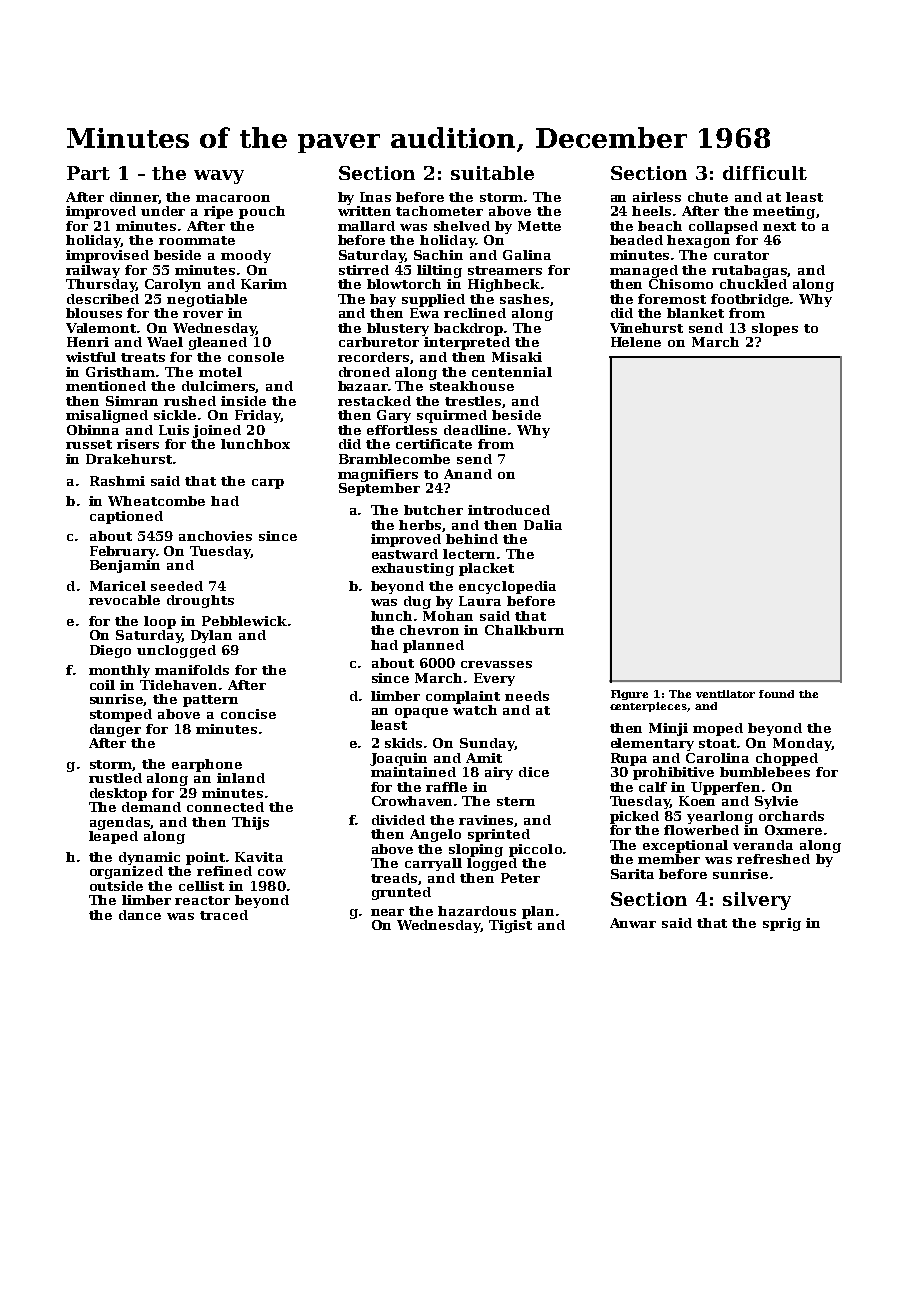  Describe the element at coordinates (110, 651) in the screenshot. I see `Diego` at that location.
